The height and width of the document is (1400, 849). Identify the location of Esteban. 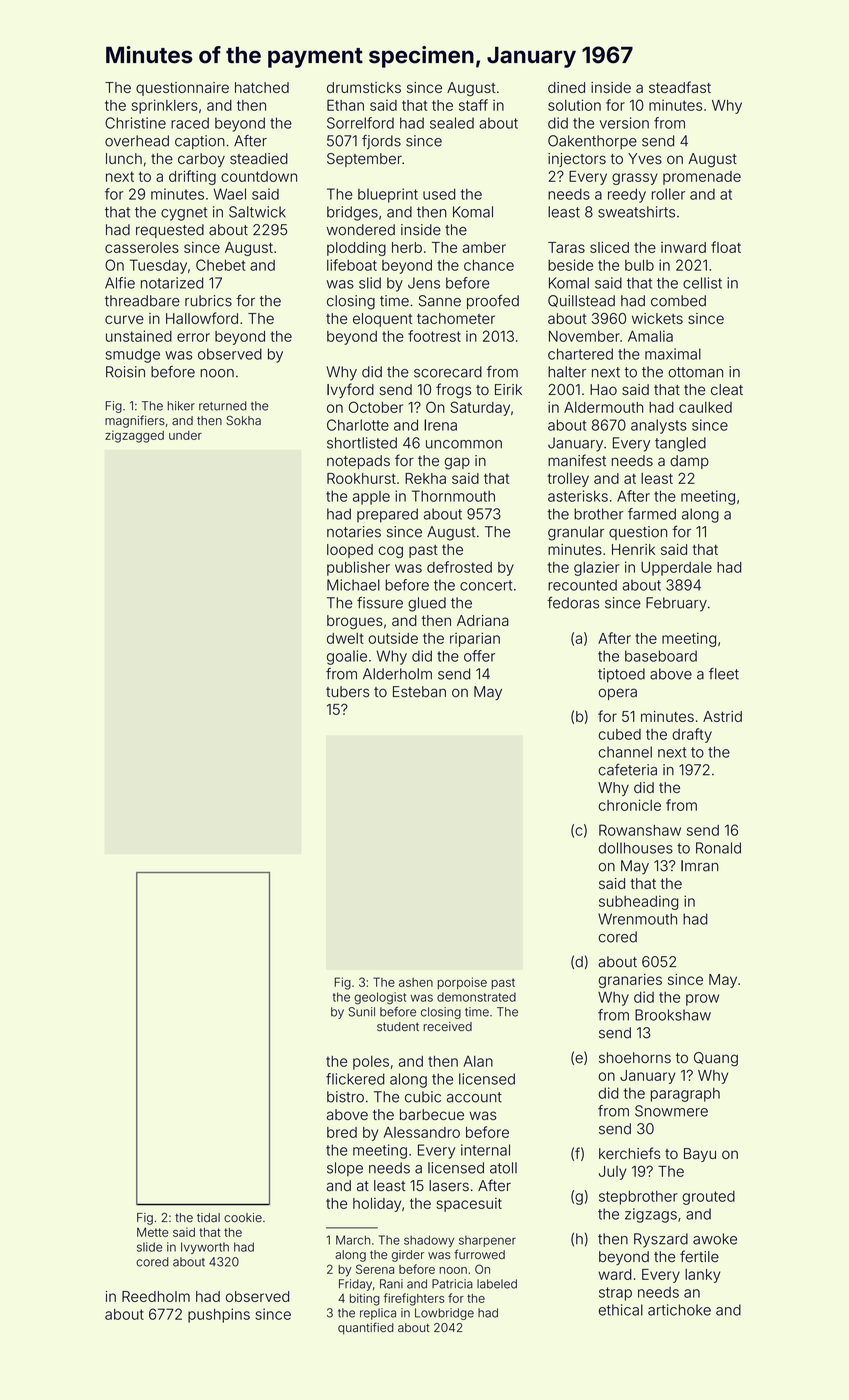
(419, 692).
